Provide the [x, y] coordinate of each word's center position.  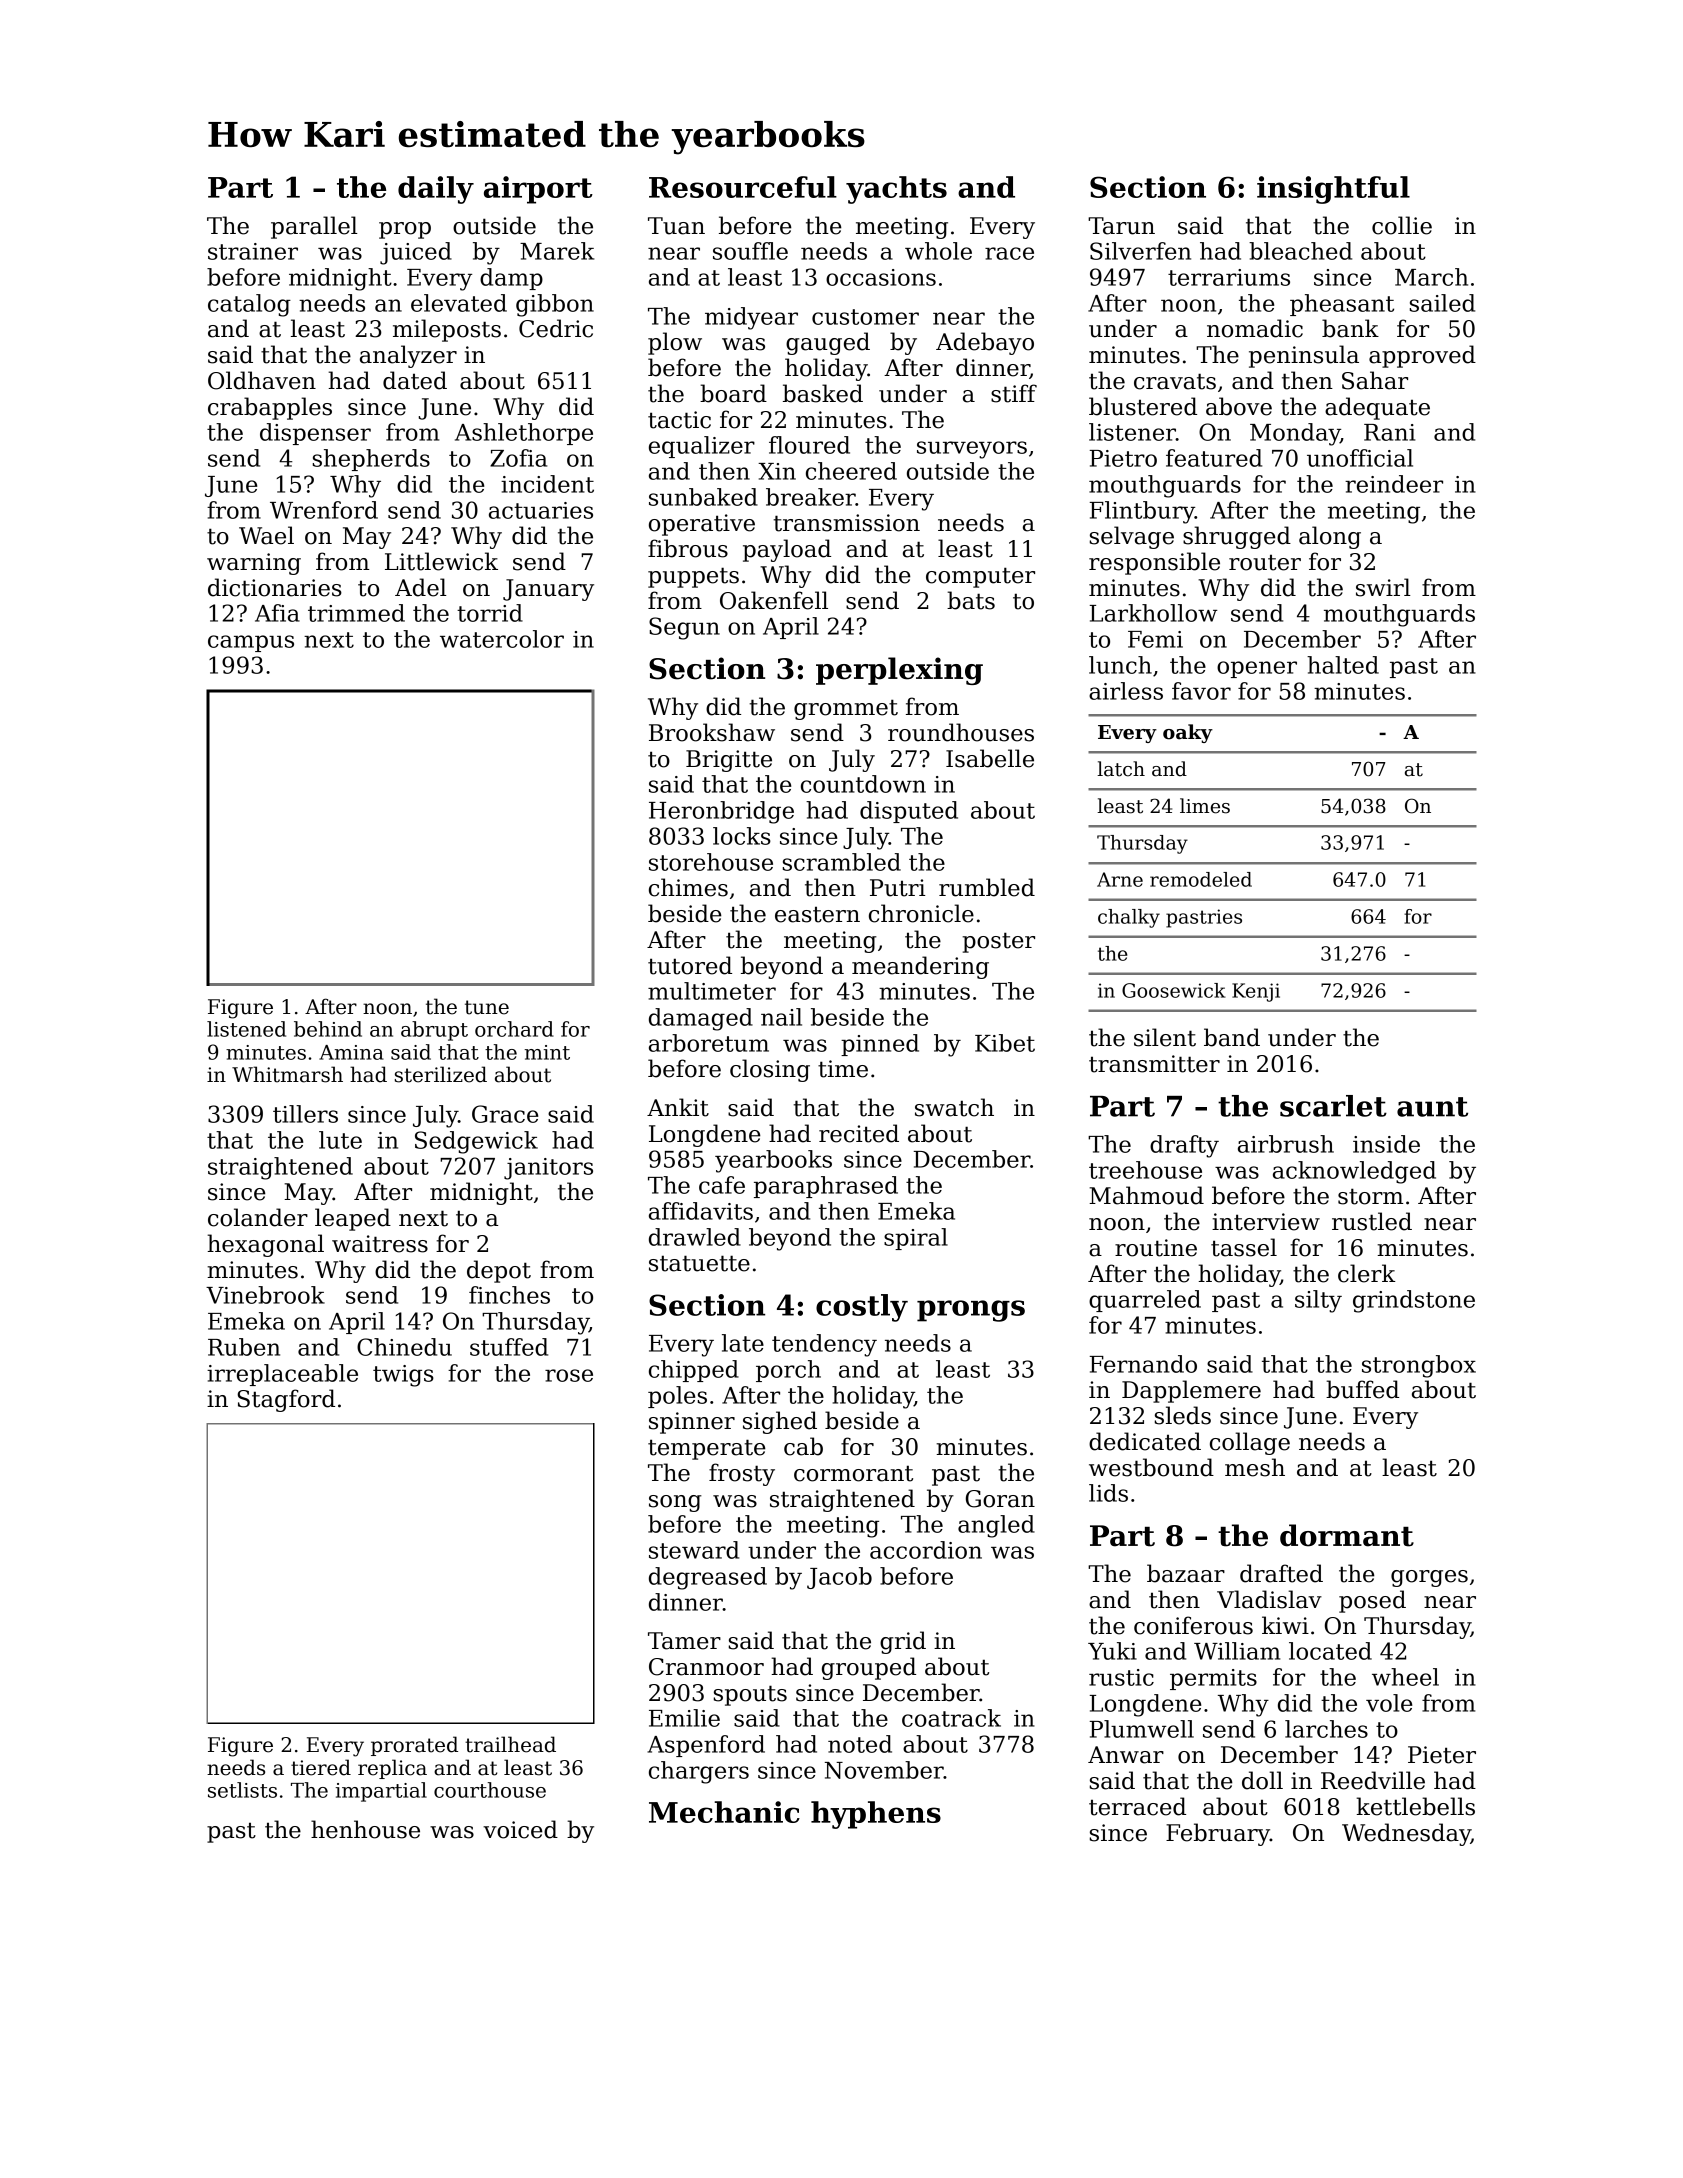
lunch [1120, 665]
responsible [1154, 563]
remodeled [1201, 879]
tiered [321, 1767]
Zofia [518, 458]
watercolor [502, 639]
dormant [1347, 1535]
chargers [699, 1772]
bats [971, 600]
